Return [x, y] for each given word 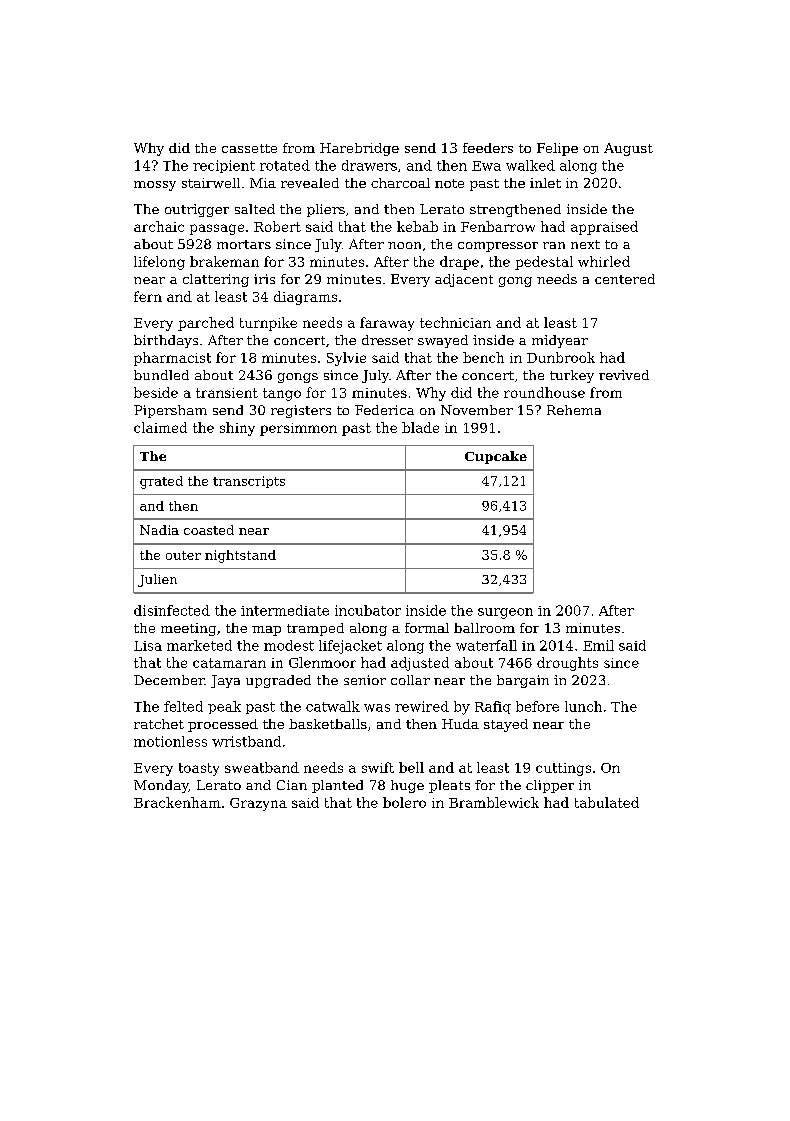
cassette [249, 148]
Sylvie [346, 359]
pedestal [544, 263]
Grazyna [258, 804]
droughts [567, 664]
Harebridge [359, 149]
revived [624, 375]
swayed [443, 341]
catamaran [229, 663]
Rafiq [493, 707]
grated [161, 482]
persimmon [298, 429]
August [628, 149]
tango [282, 394]
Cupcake [496, 457]
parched [206, 324]
